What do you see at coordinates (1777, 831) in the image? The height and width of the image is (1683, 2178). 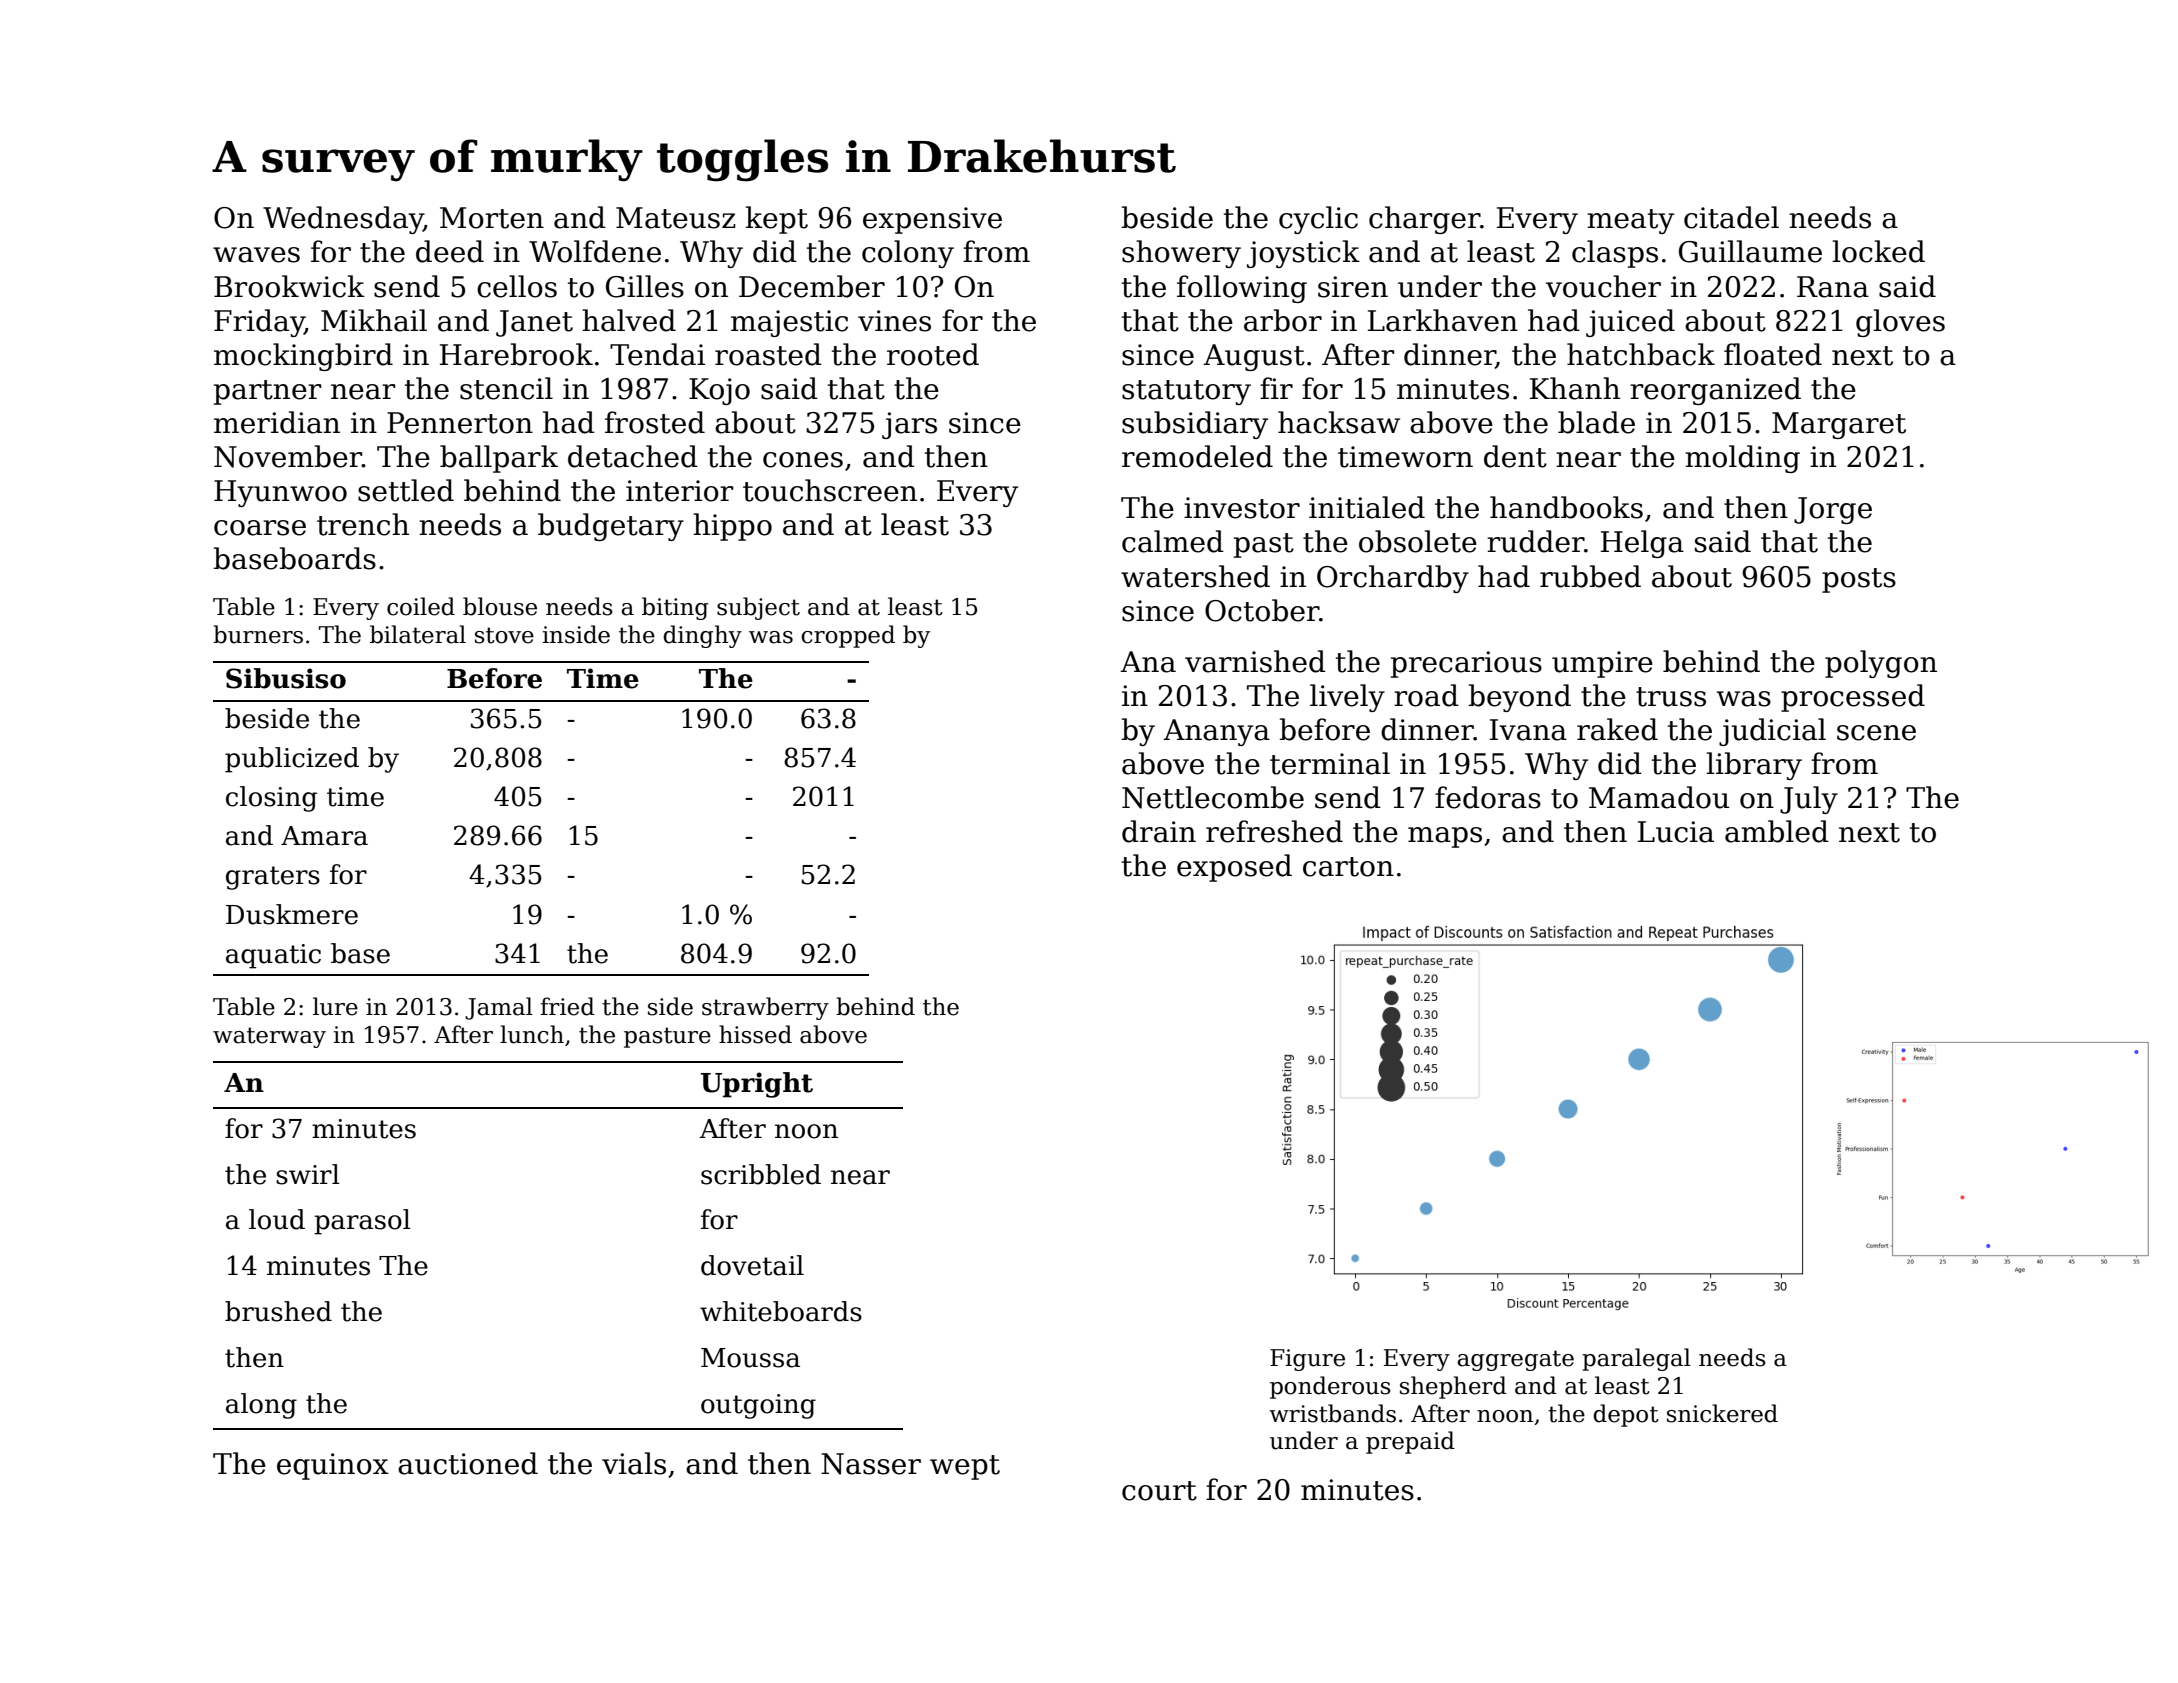 I see `ambled` at bounding box center [1777, 831].
